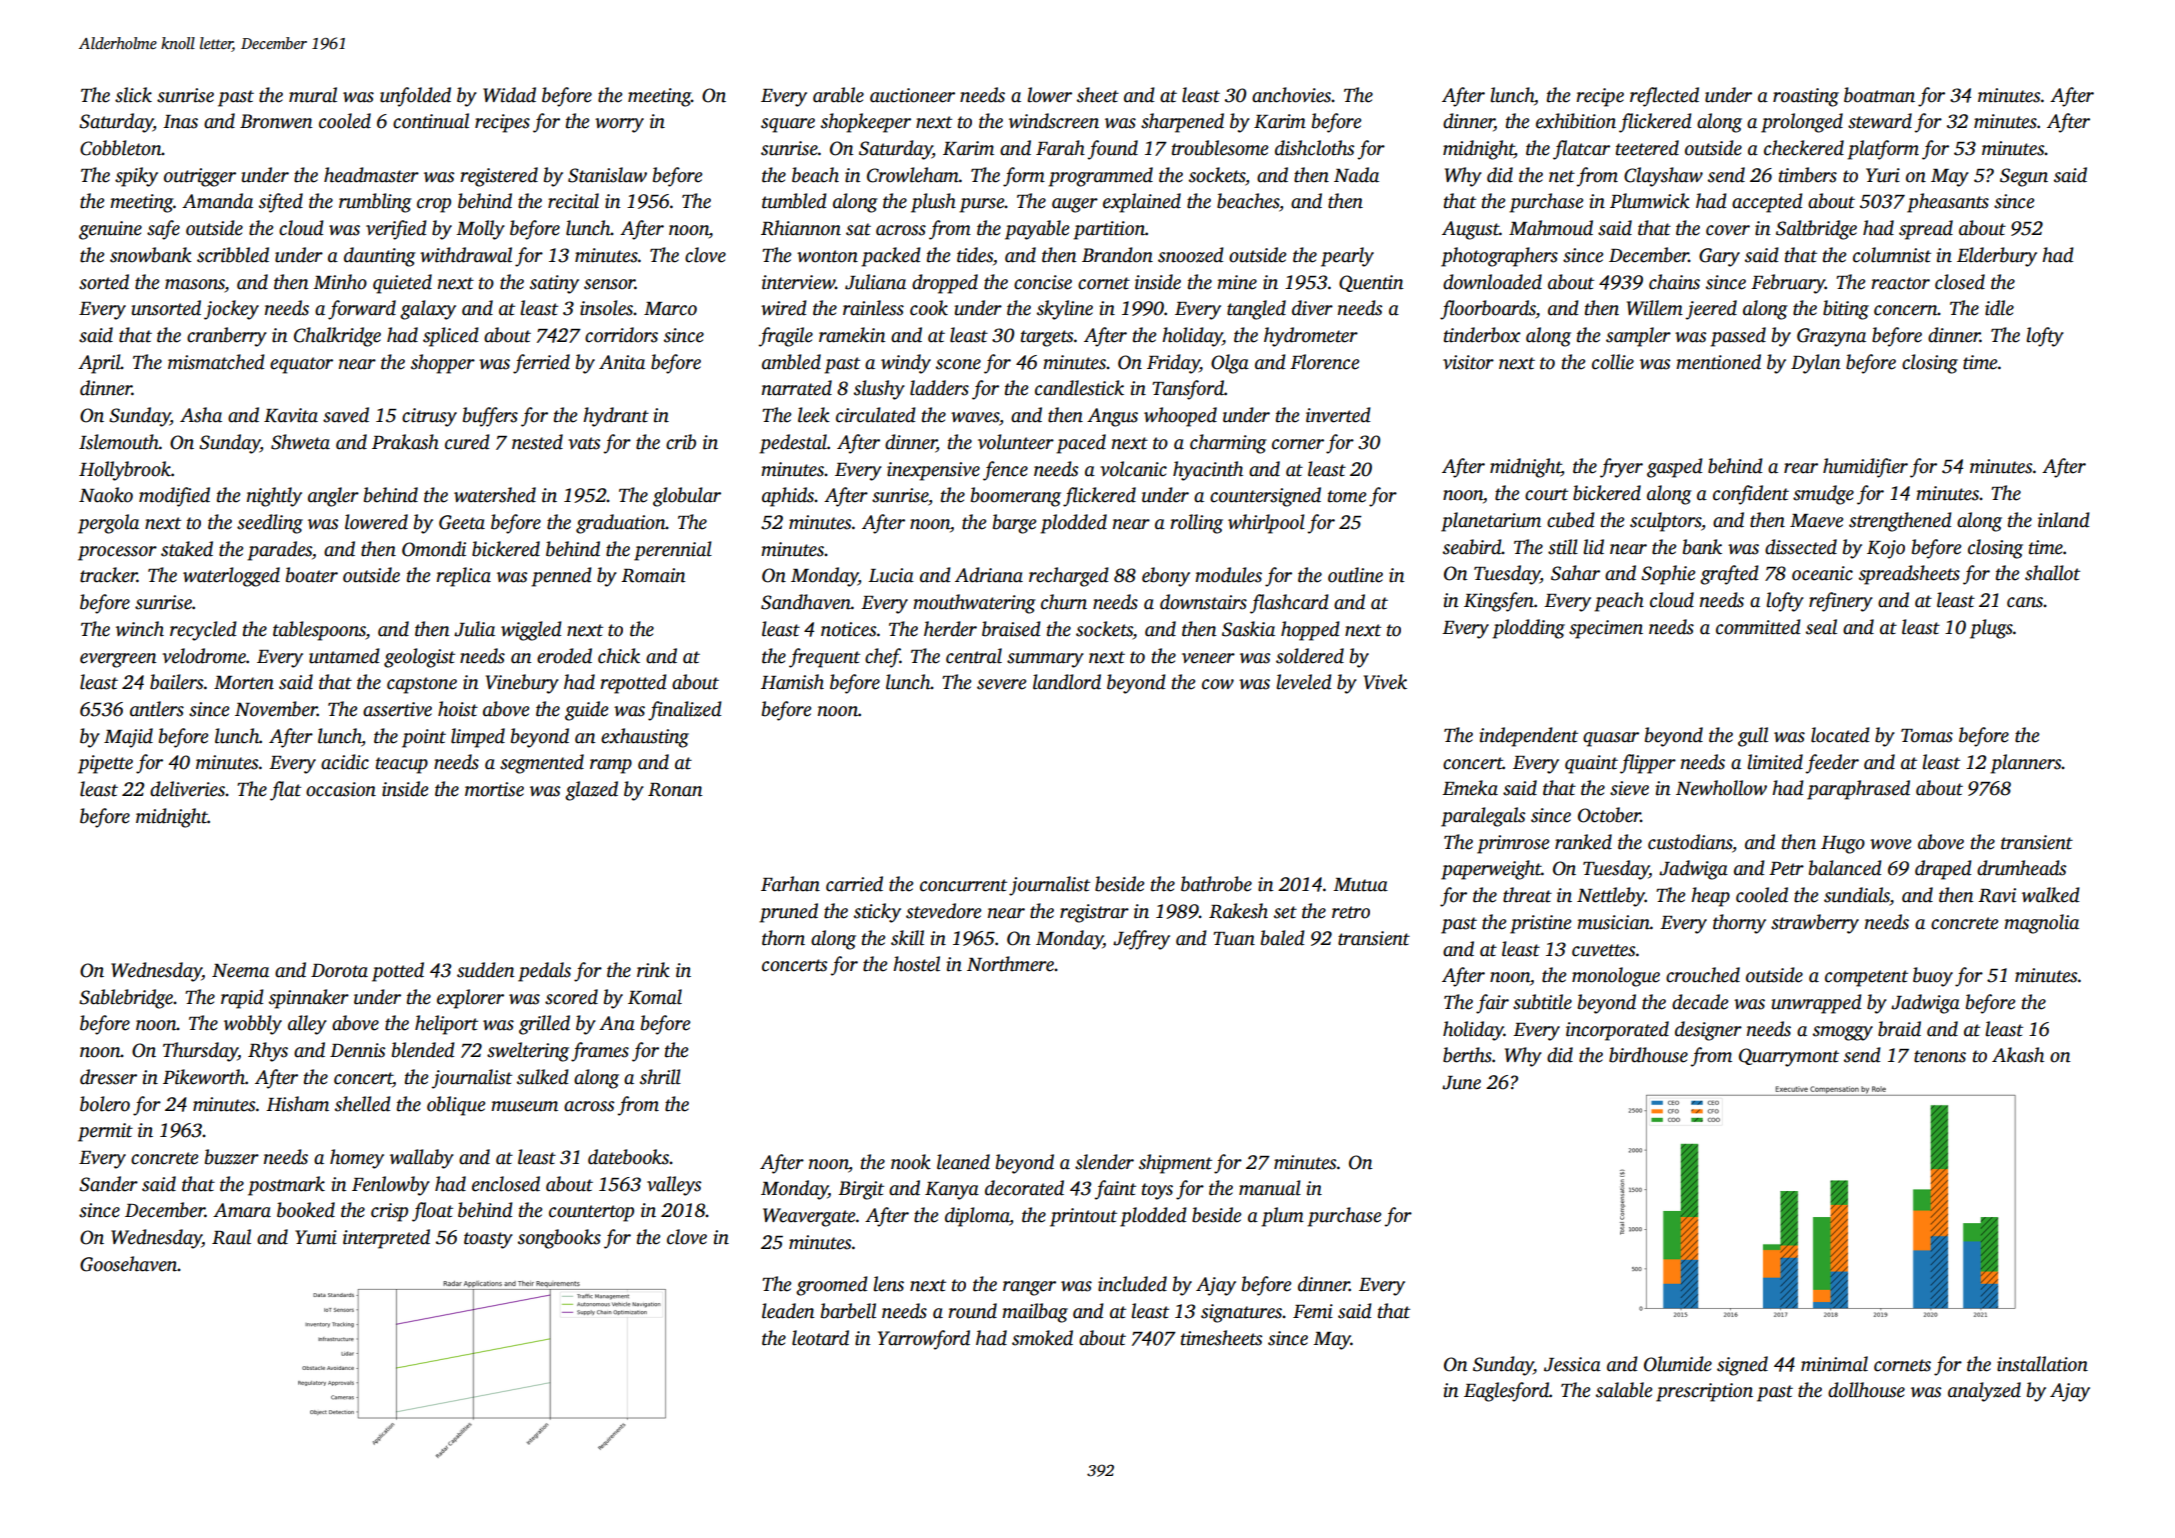  Describe the element at coordinates (1648, 1055) in the document. I see `birdhouse` at that location.
